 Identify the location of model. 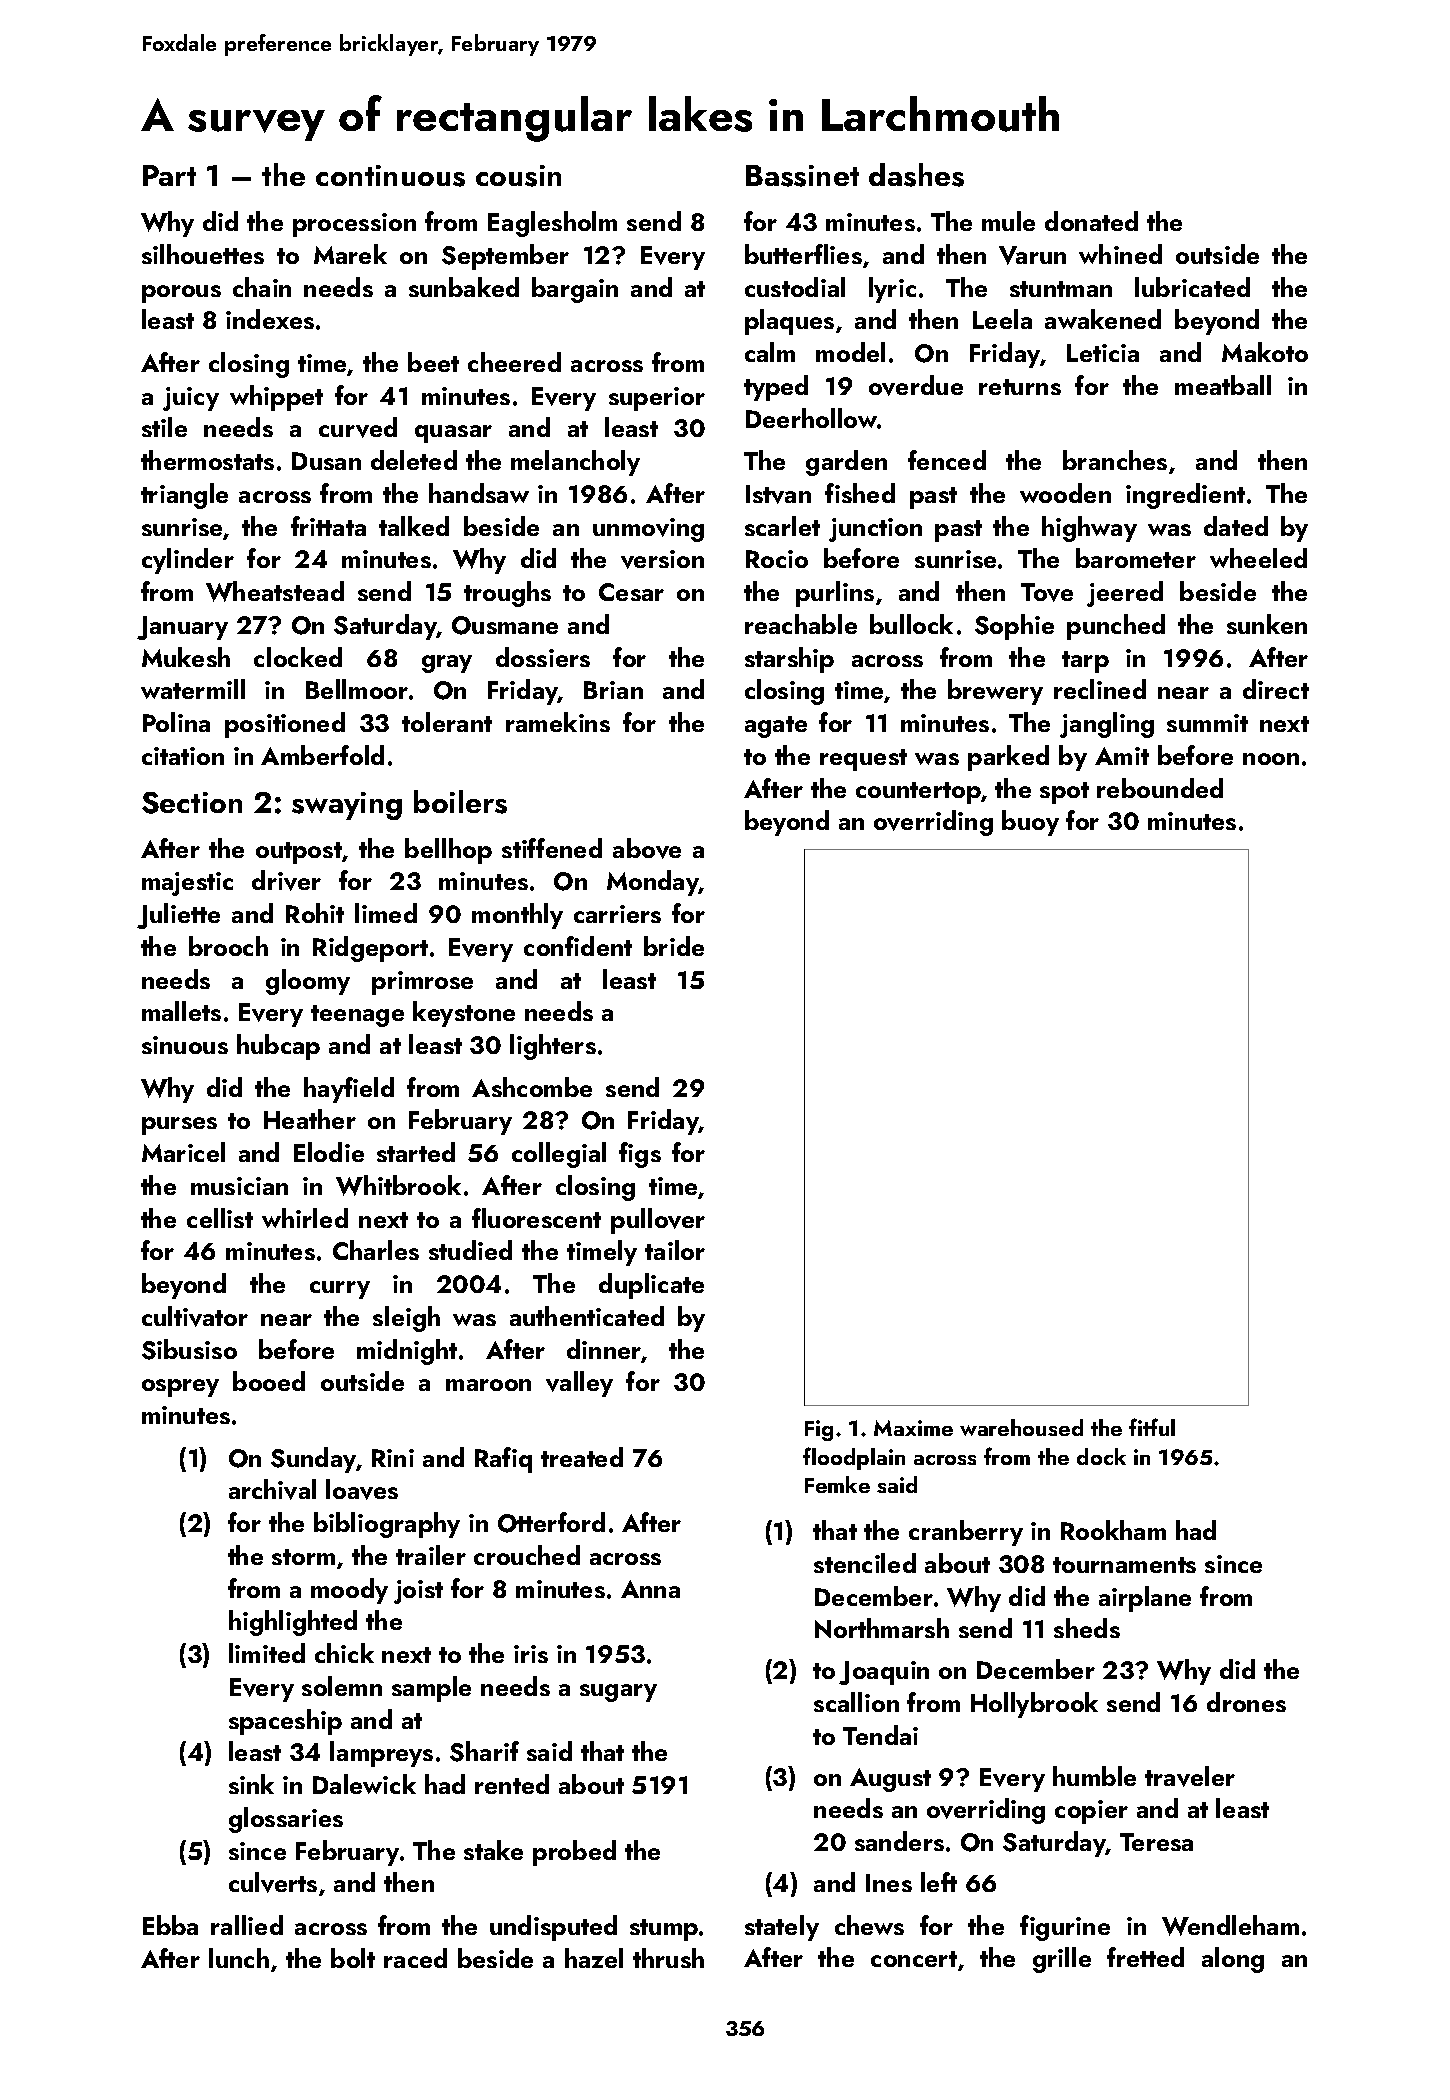
(850, 352).
